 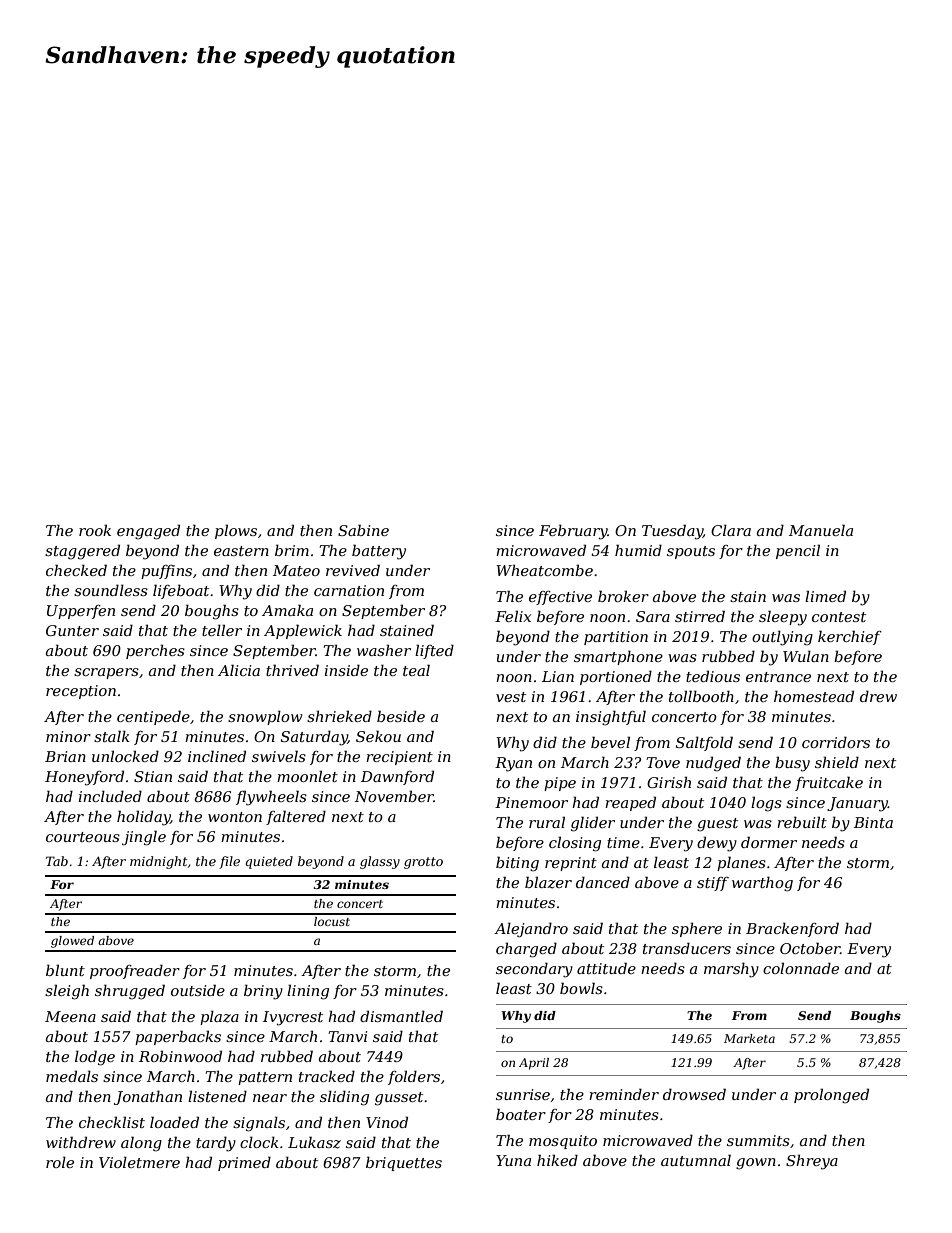 What do you see at coordinates (829, 783) in the image?
I see `fruitcake` at bounding box center [829, 783].
